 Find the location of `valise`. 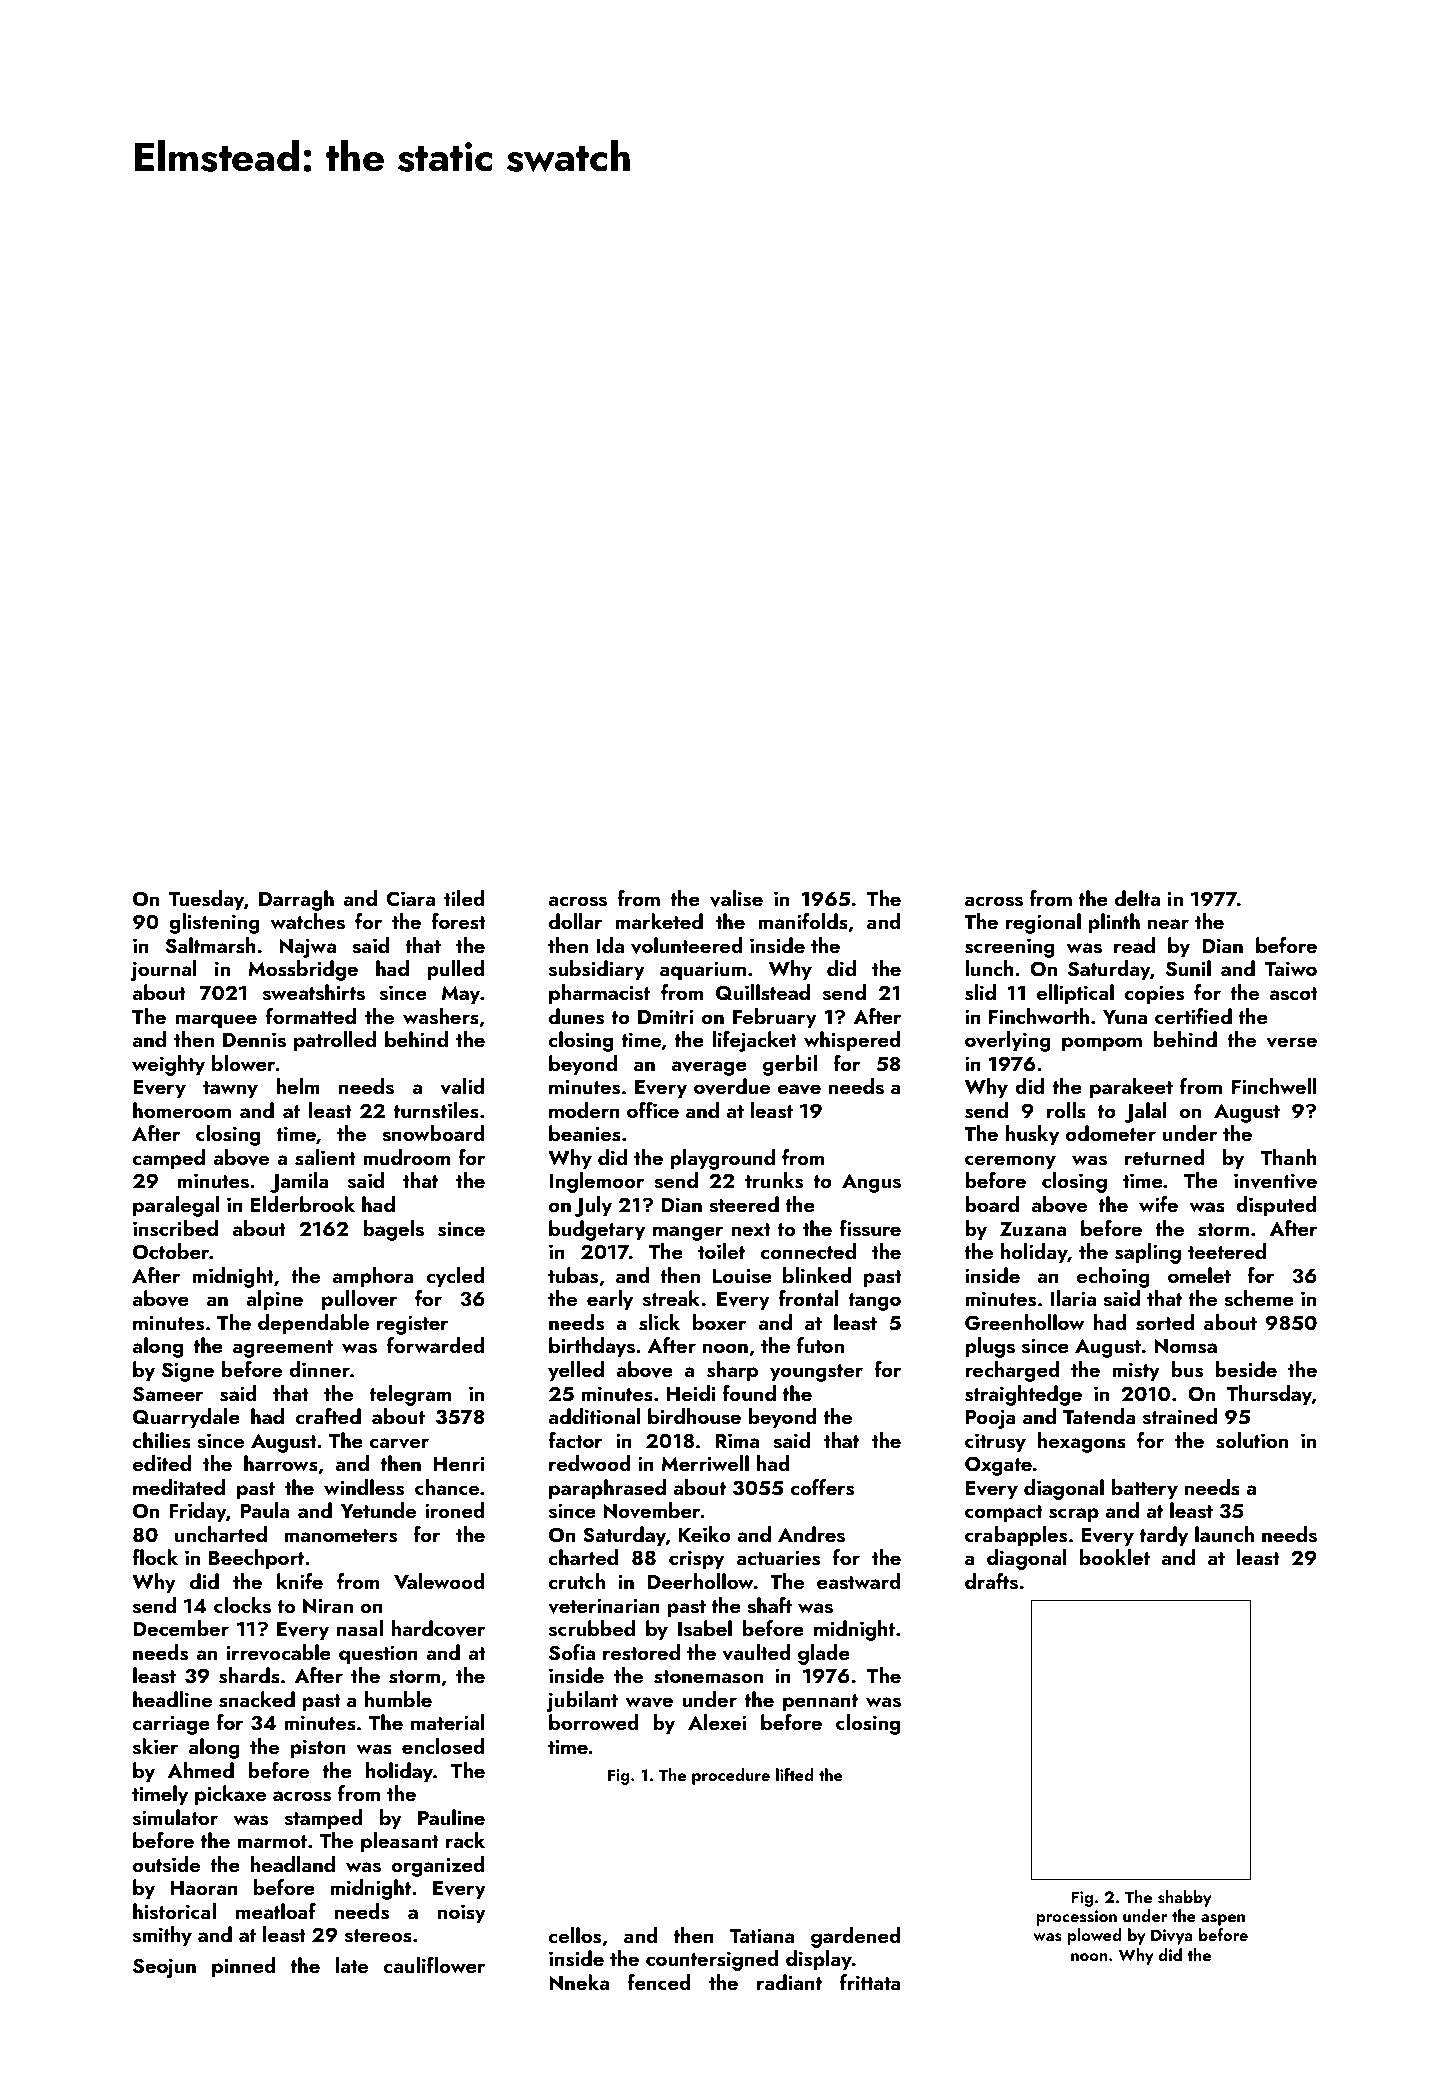

valise is located at coordinates (736, 898).
